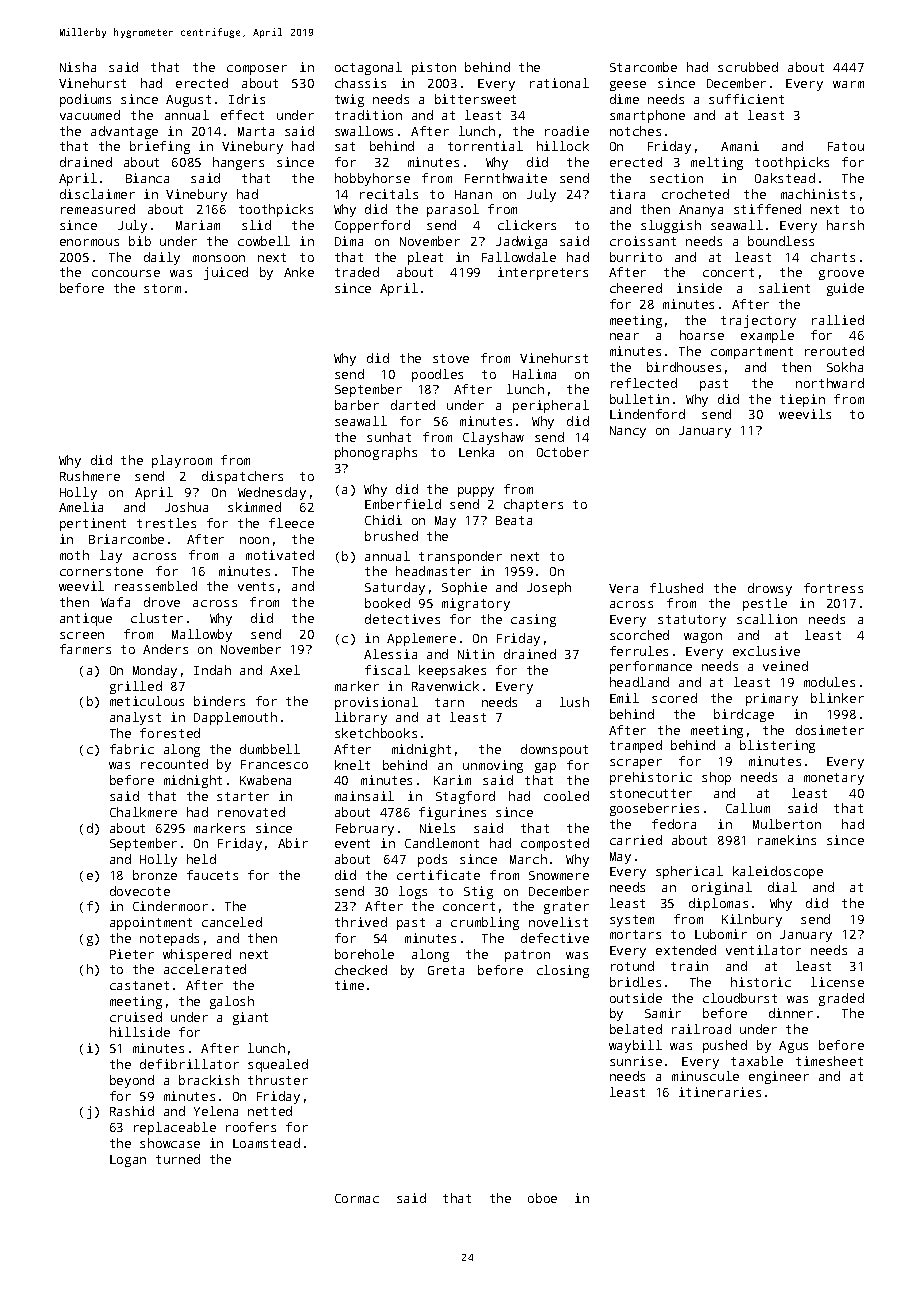 This document has height=1308, width=924. I want to click on monsoon, so click(219, 258).
